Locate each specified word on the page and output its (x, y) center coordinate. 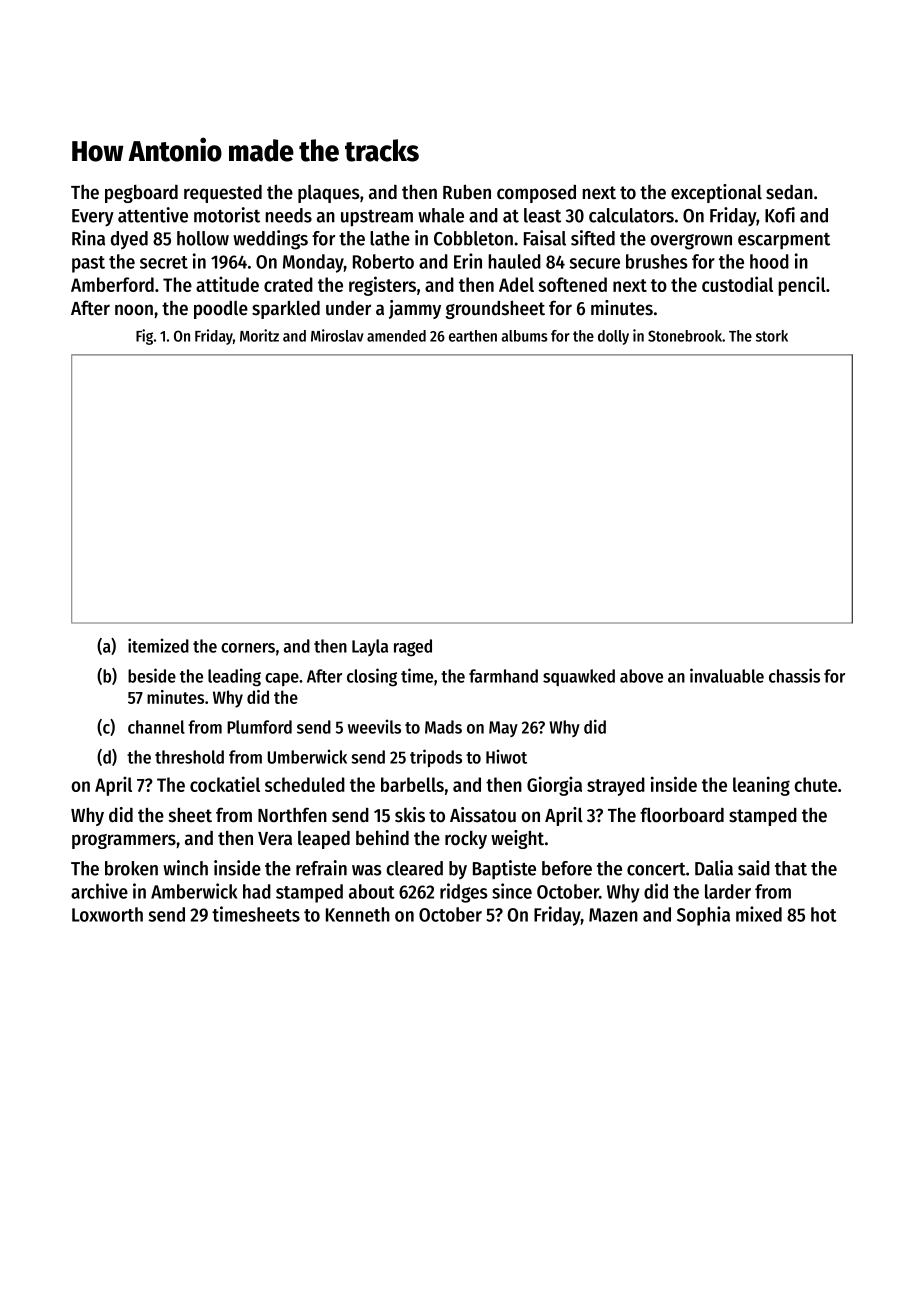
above (641, 676)
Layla (370, 647)
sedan (789, 192)
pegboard (141, 194)
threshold (189, 757)
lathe (390, 238)
